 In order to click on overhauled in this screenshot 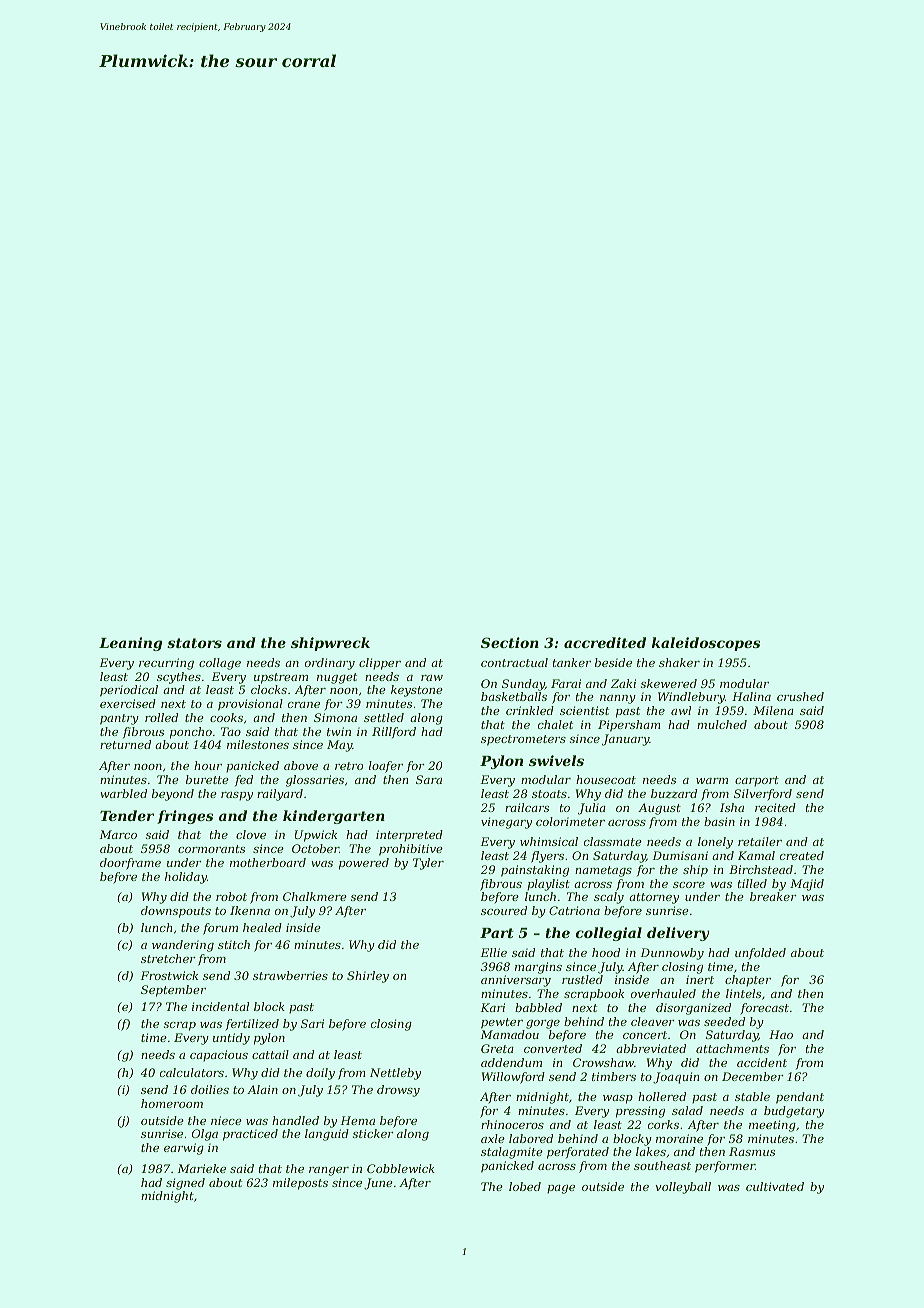, I will do `click(663, 993)`.
